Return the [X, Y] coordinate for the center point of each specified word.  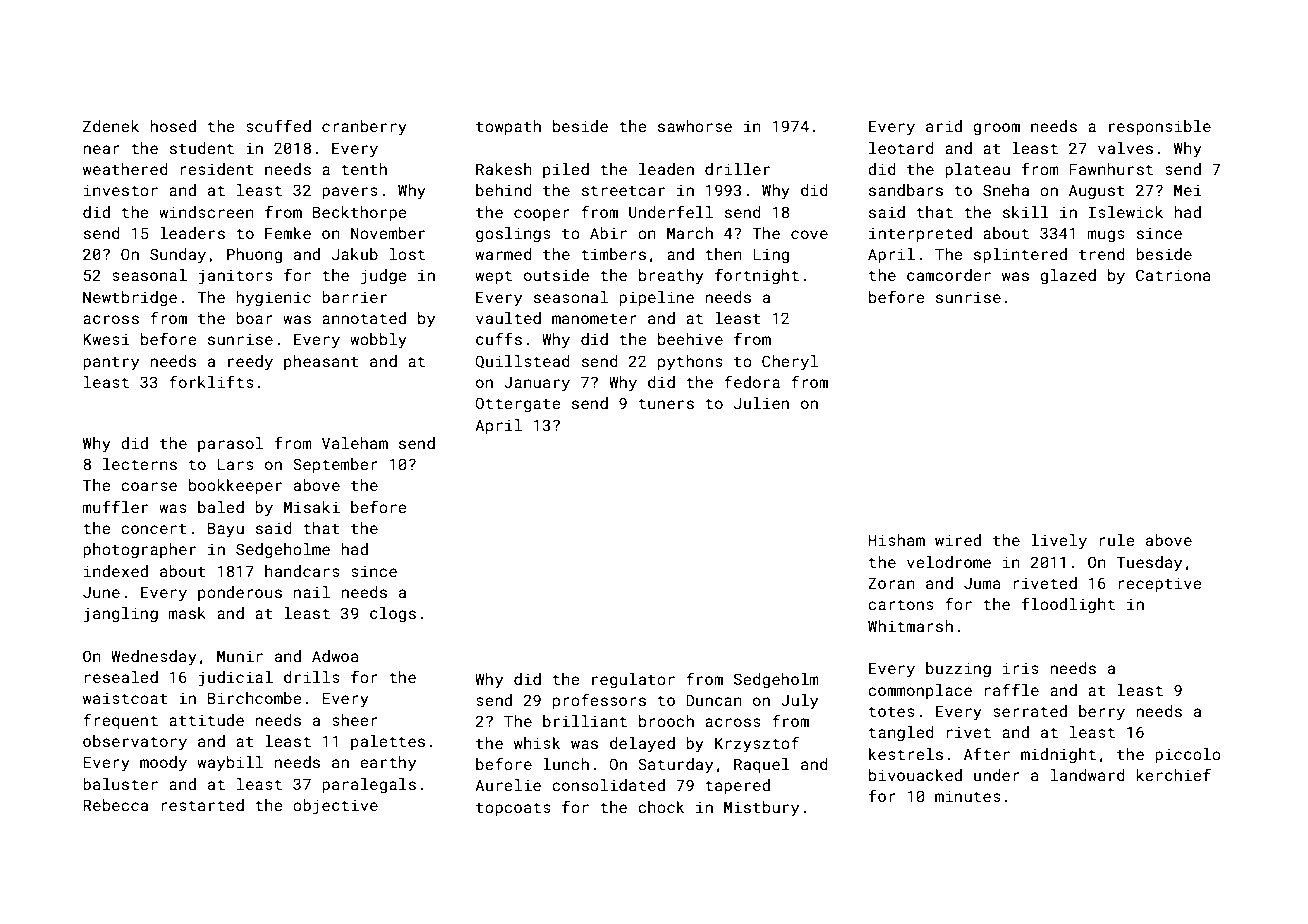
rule [1117, 540]
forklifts [211, 381]
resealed [121, 677]
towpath [508, 127]
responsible [1160, 127]
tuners [666, 403]
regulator [633, 681]
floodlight [1068, 605]
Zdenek [111, 126]
